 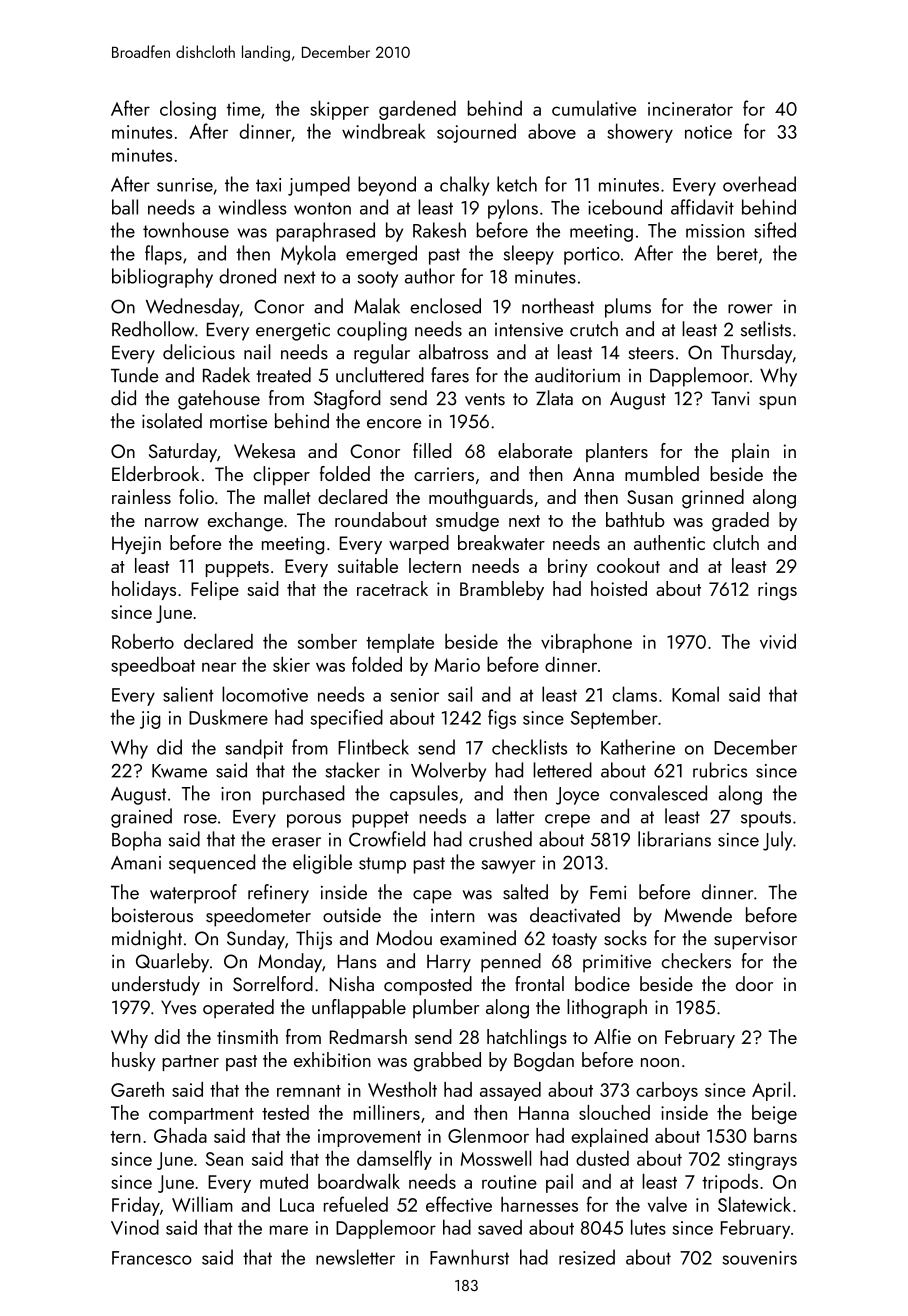 What do you see at coordinates (238, 421) in the image?
I see `mortise` at bounding box center [238, 421].
